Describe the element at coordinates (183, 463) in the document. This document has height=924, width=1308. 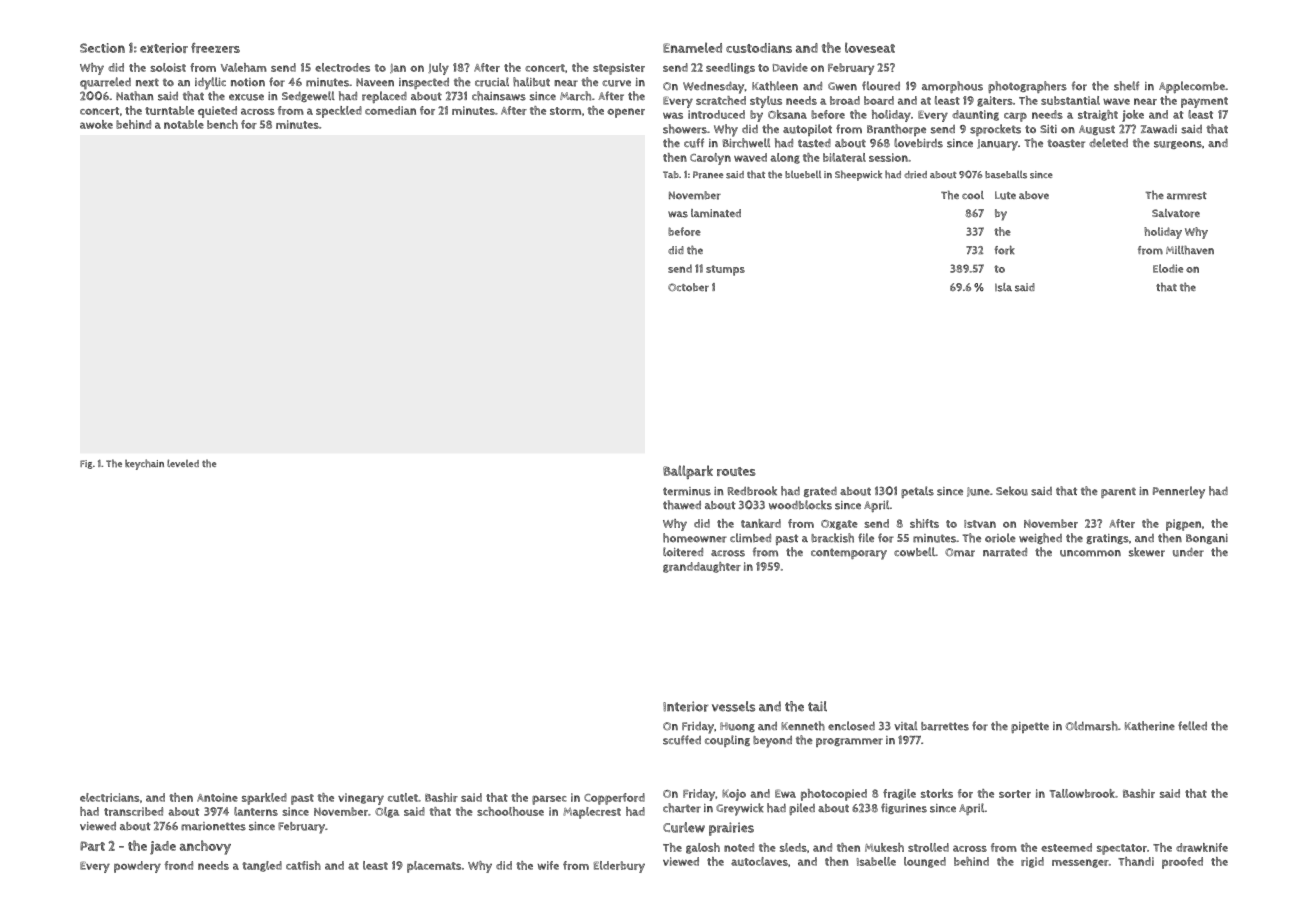
I see `leveled` at that location.
